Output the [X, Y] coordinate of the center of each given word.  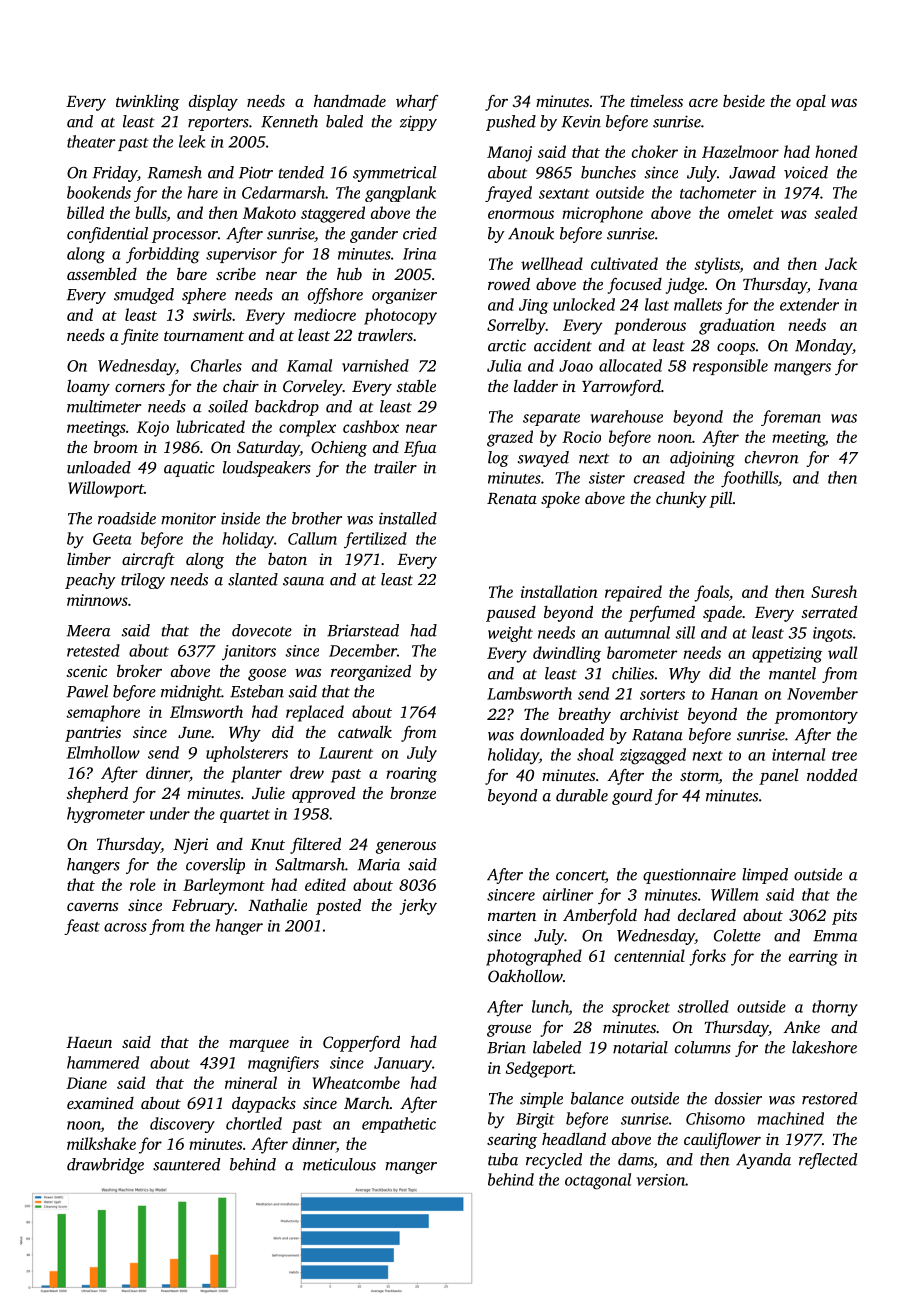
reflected [828, 1161]
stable [416, 385]
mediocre [325, 314]
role [143, 884]
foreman [791, 418]
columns [703, 1047]
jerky [418, 906]
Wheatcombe [356, 1082]
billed [85, 212]
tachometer [718, 192]
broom [116, 447]
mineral [251, 1082]
